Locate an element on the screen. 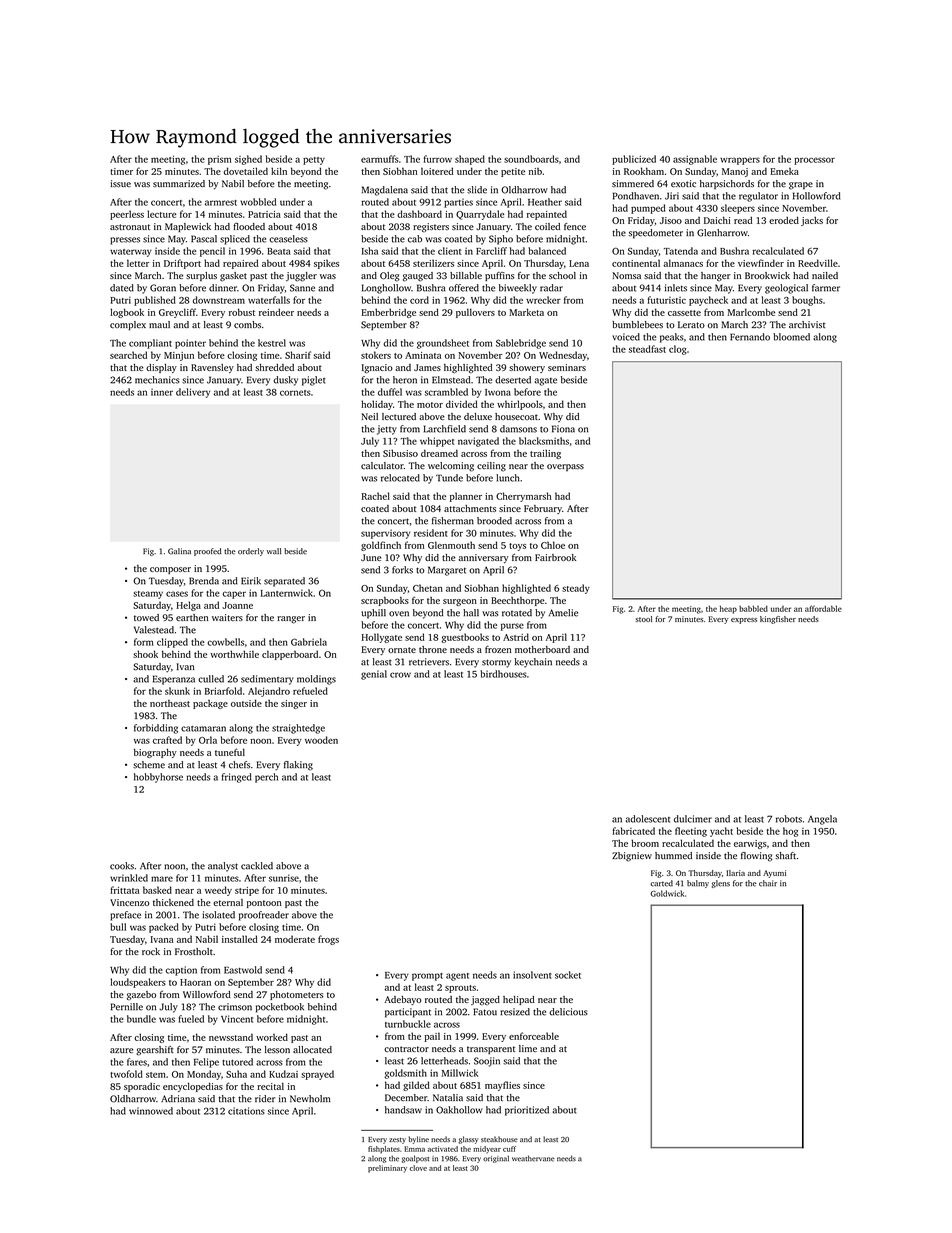 This screenshot has width=952, height=1233. Angela is located at coordinates (822, 820).
